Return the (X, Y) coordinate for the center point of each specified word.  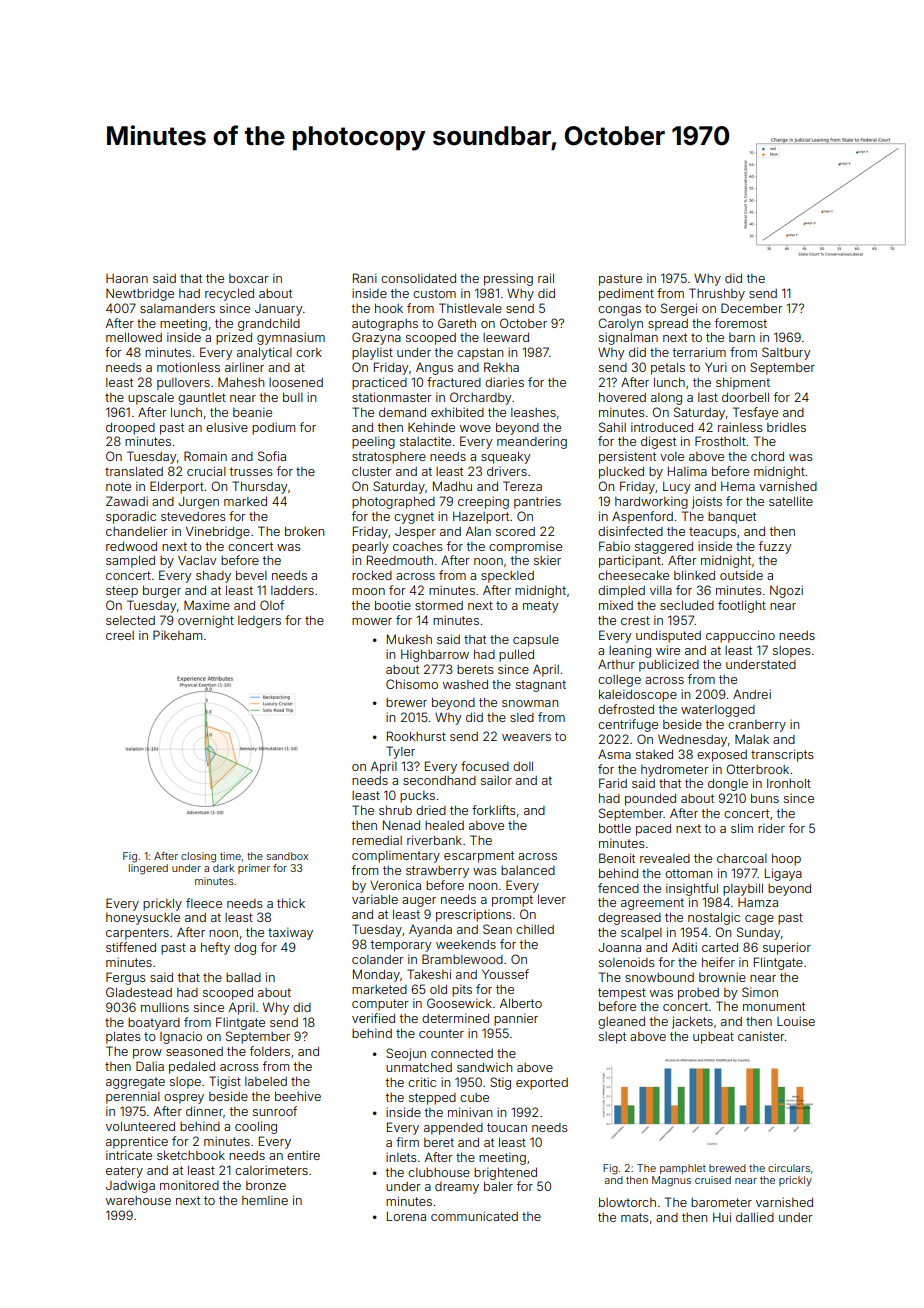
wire (668, 650)
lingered (148, 869)
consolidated (418, 278)
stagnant (541, 686)
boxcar (249, 278)
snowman (530, 703)
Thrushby (717, 294)
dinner (204, 1111)
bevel (251, 575)
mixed (616, 605)
